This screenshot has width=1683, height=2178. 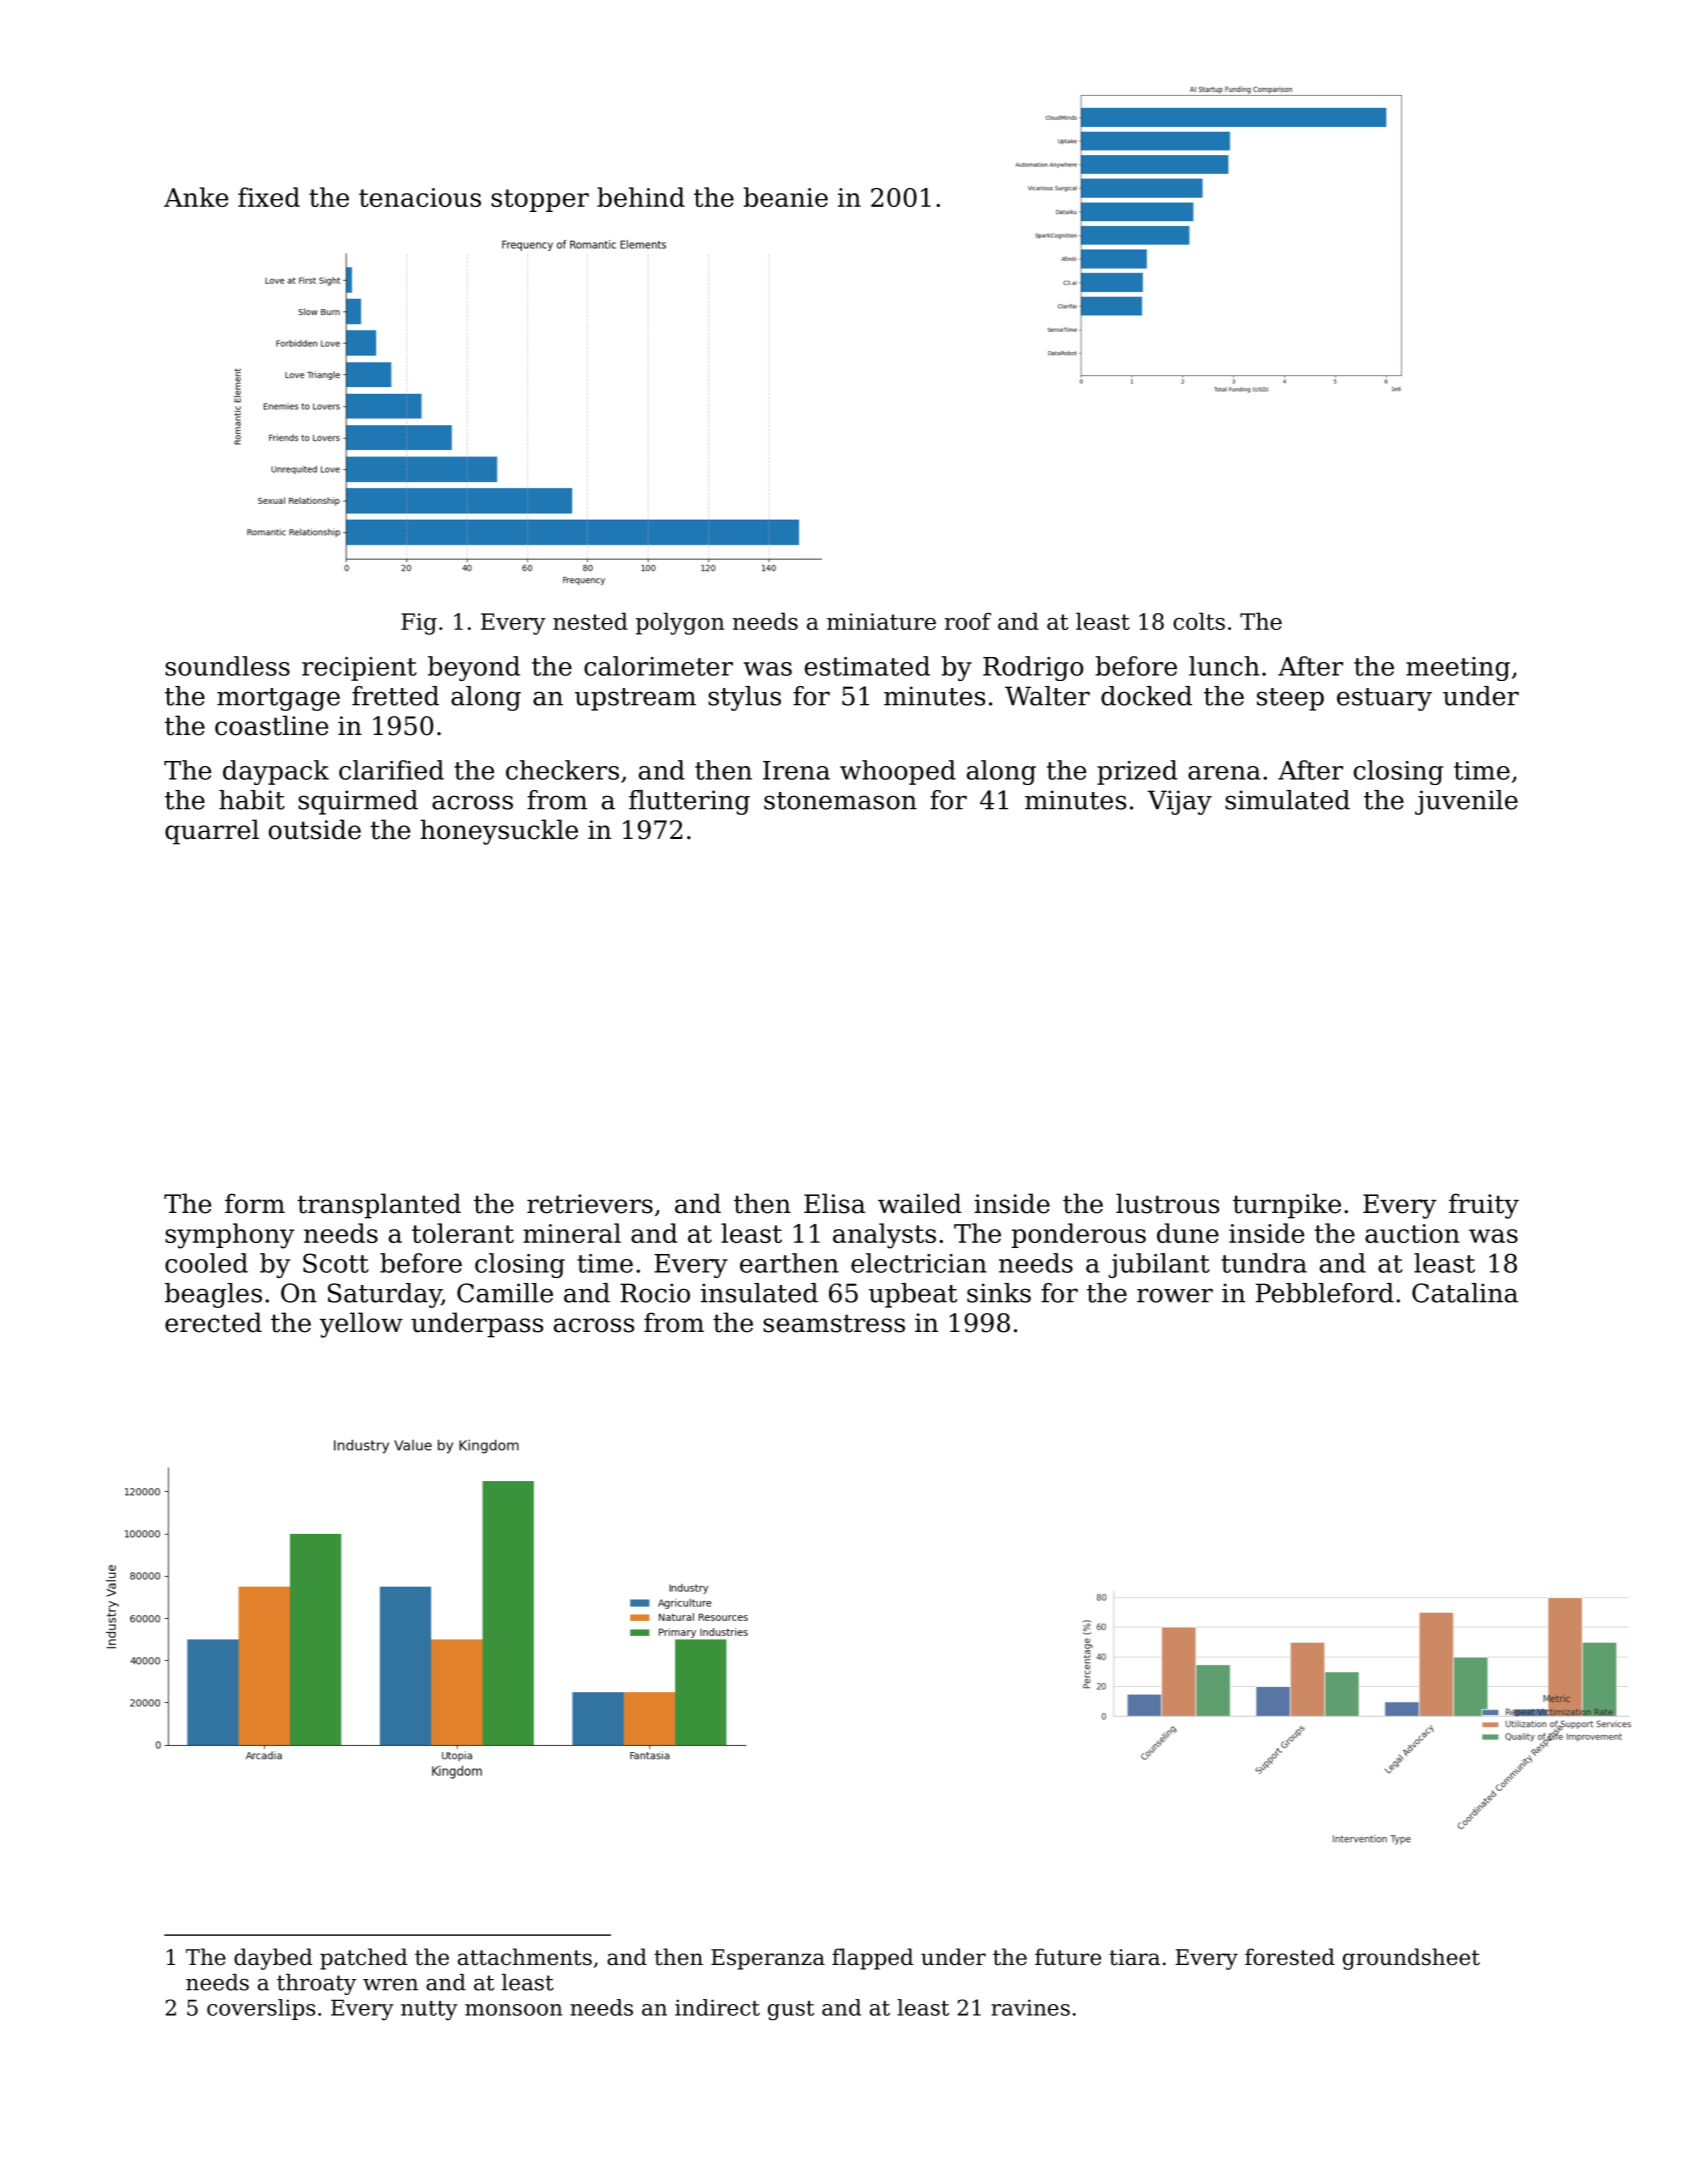 I want to click on wailed, so click(x=920, y=1203).
